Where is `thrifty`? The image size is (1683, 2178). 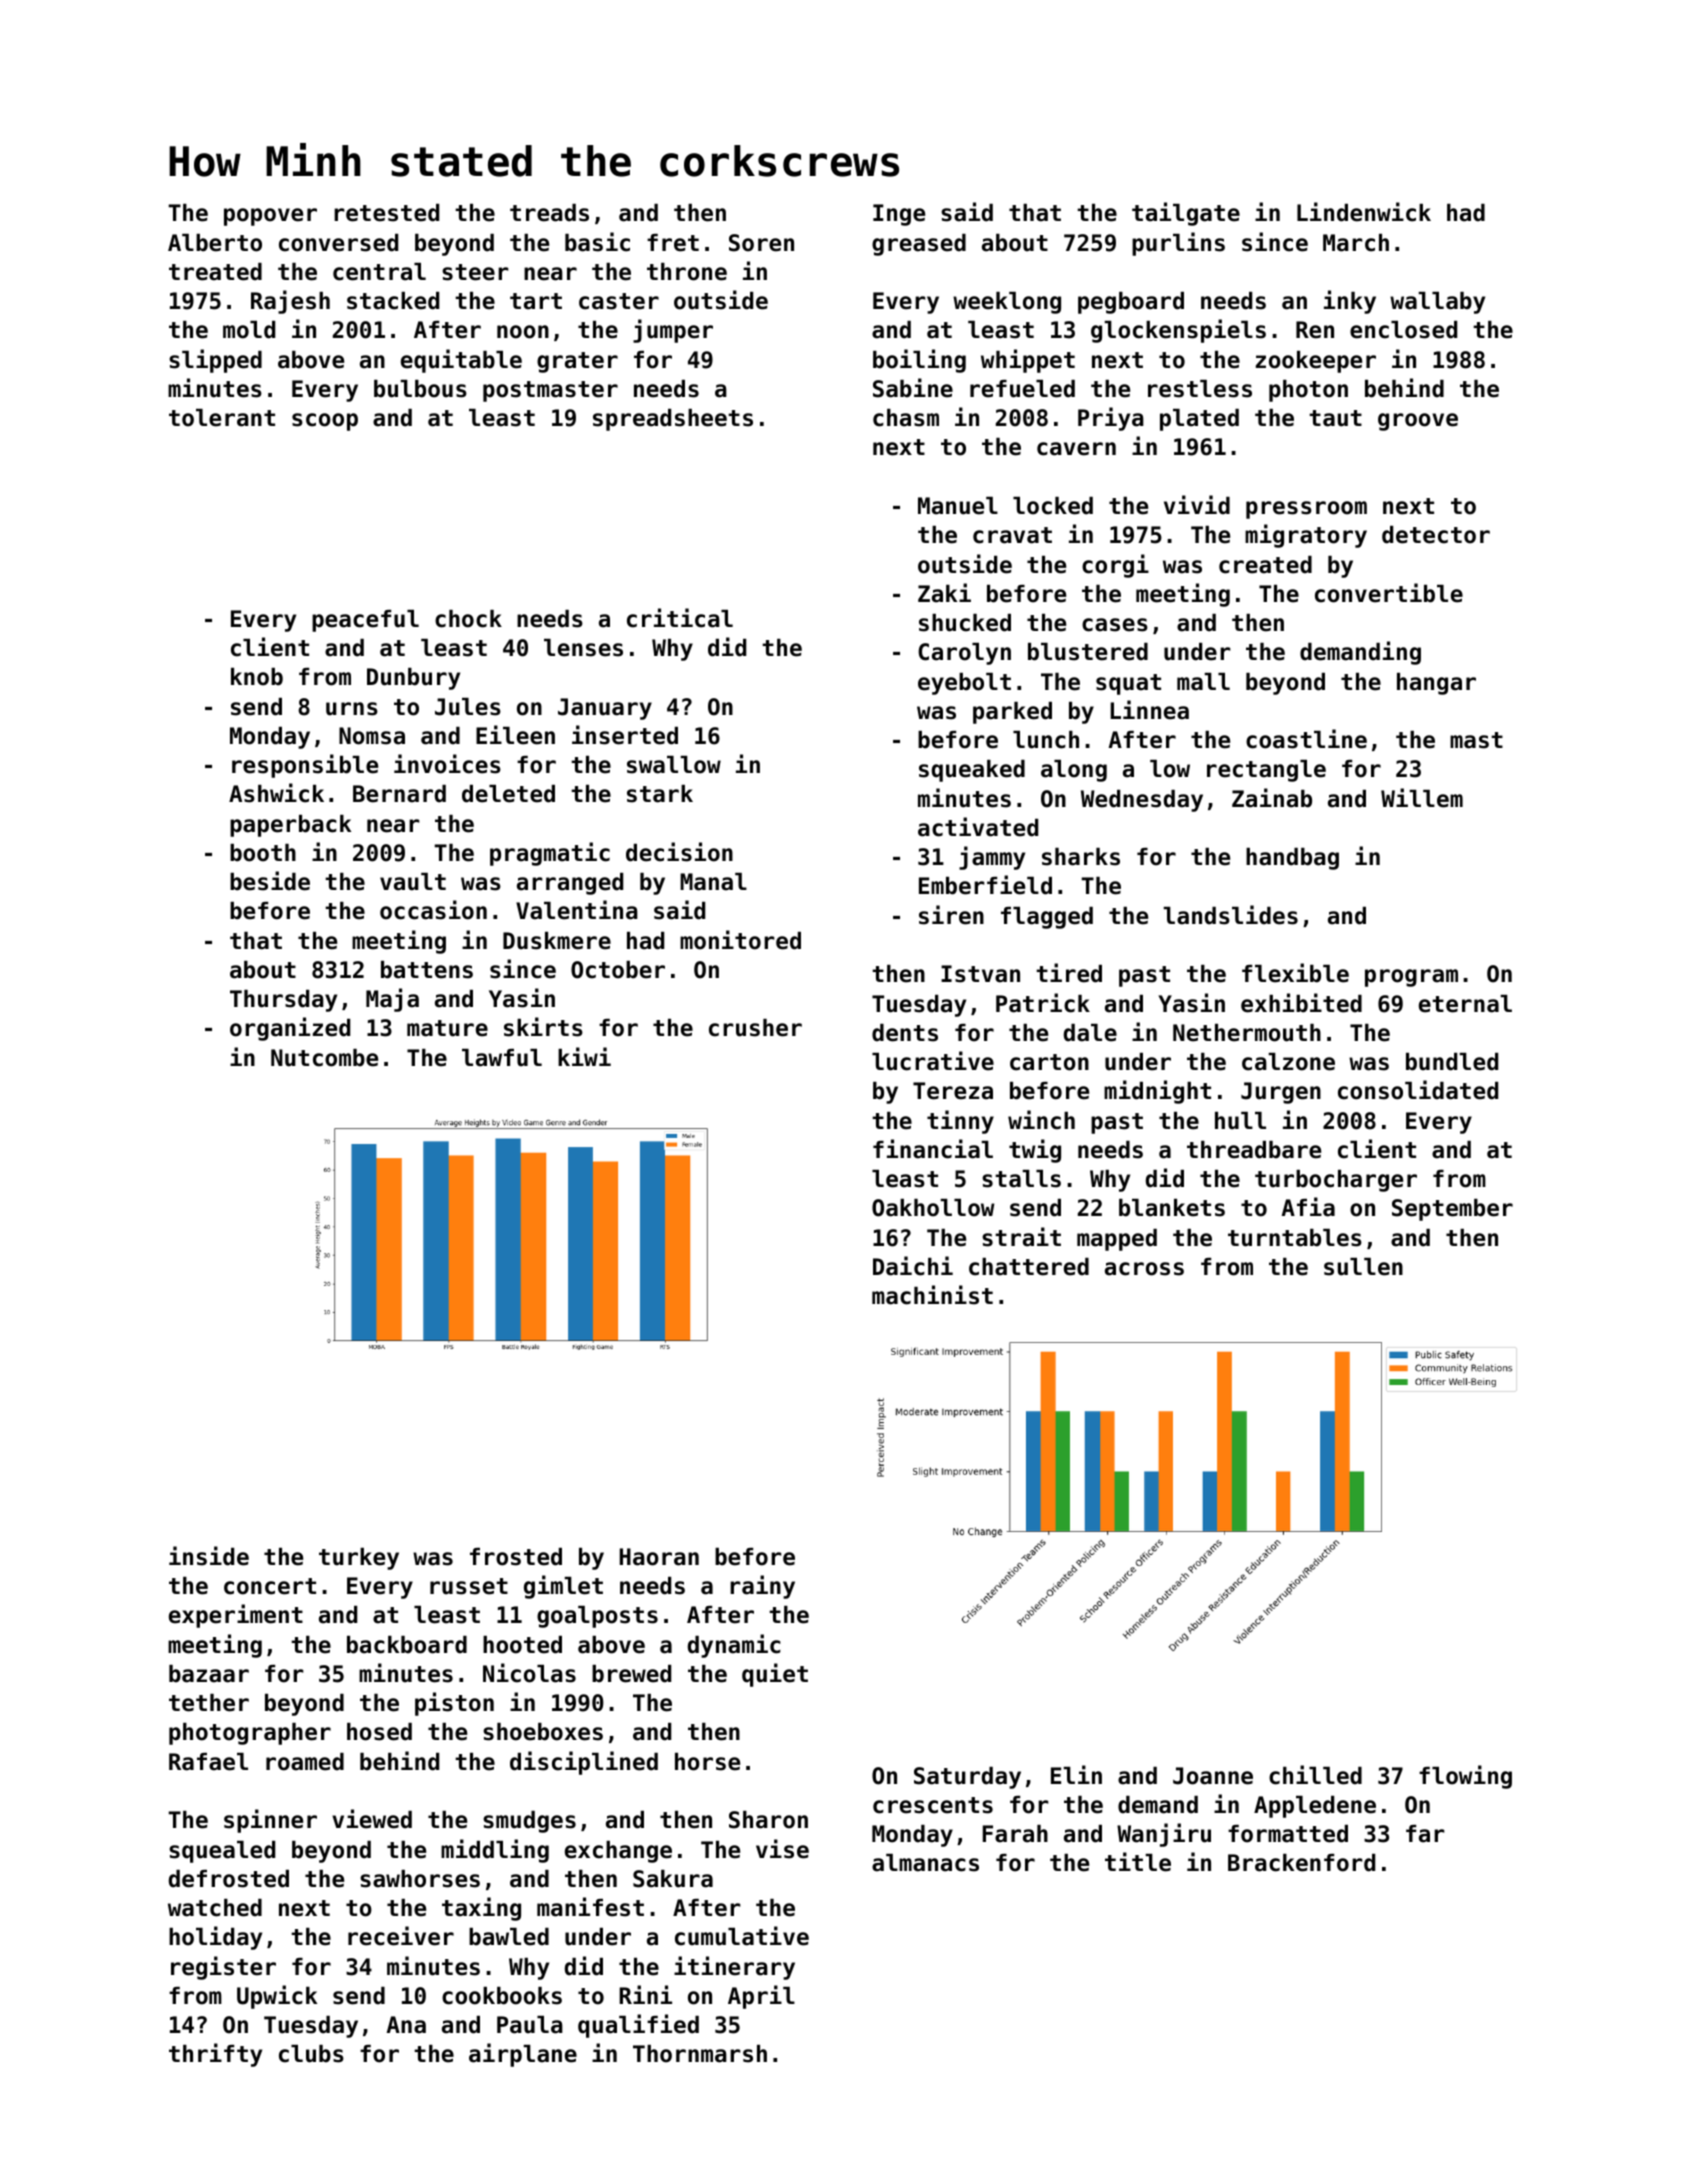
thrifty is located at coordinates (215, 2055).
